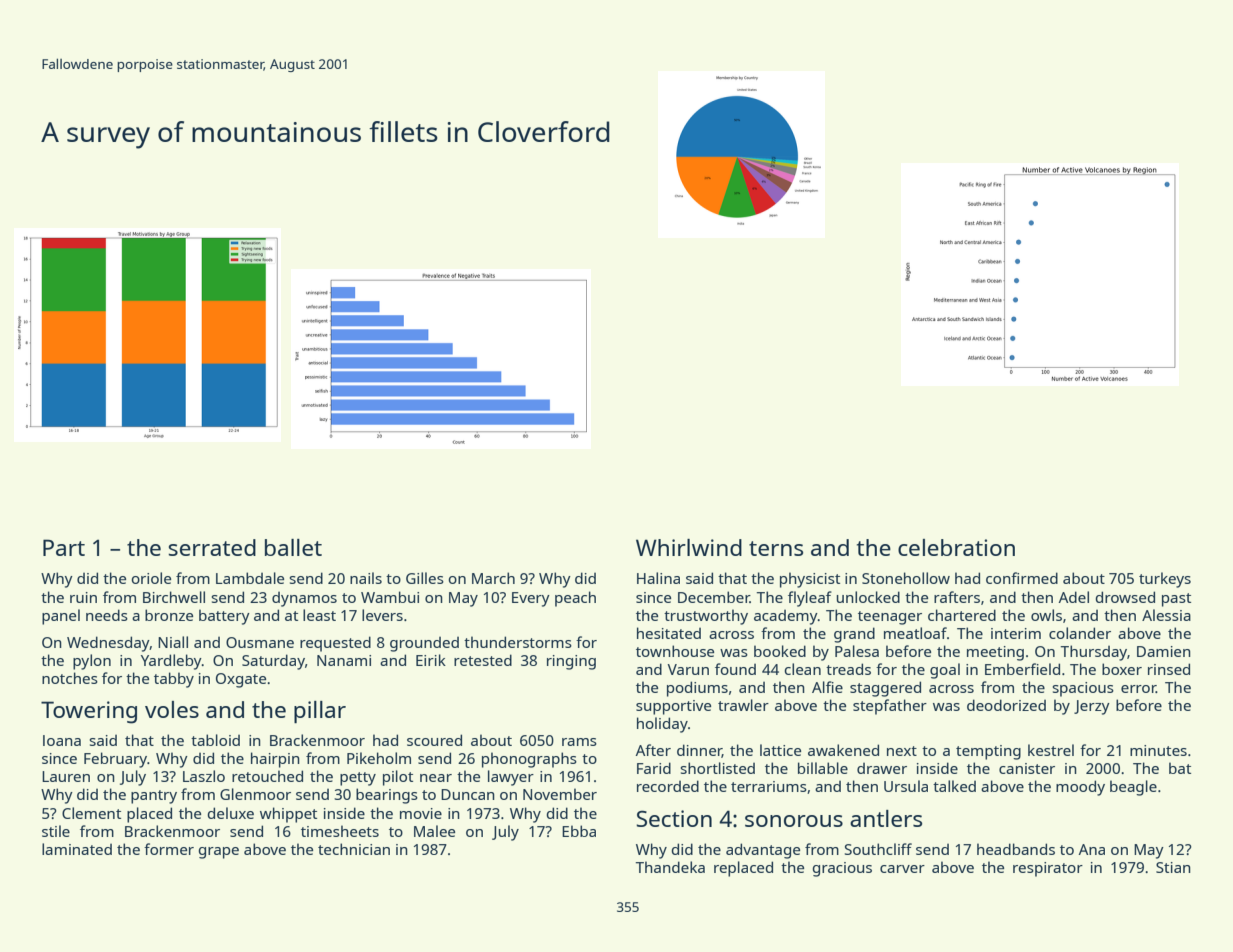 The width and height of the page is (1233, 952). What do you see at coordinates (1016, 849) in the page?
I see `headbands` at bounding box center [1016, 849].
